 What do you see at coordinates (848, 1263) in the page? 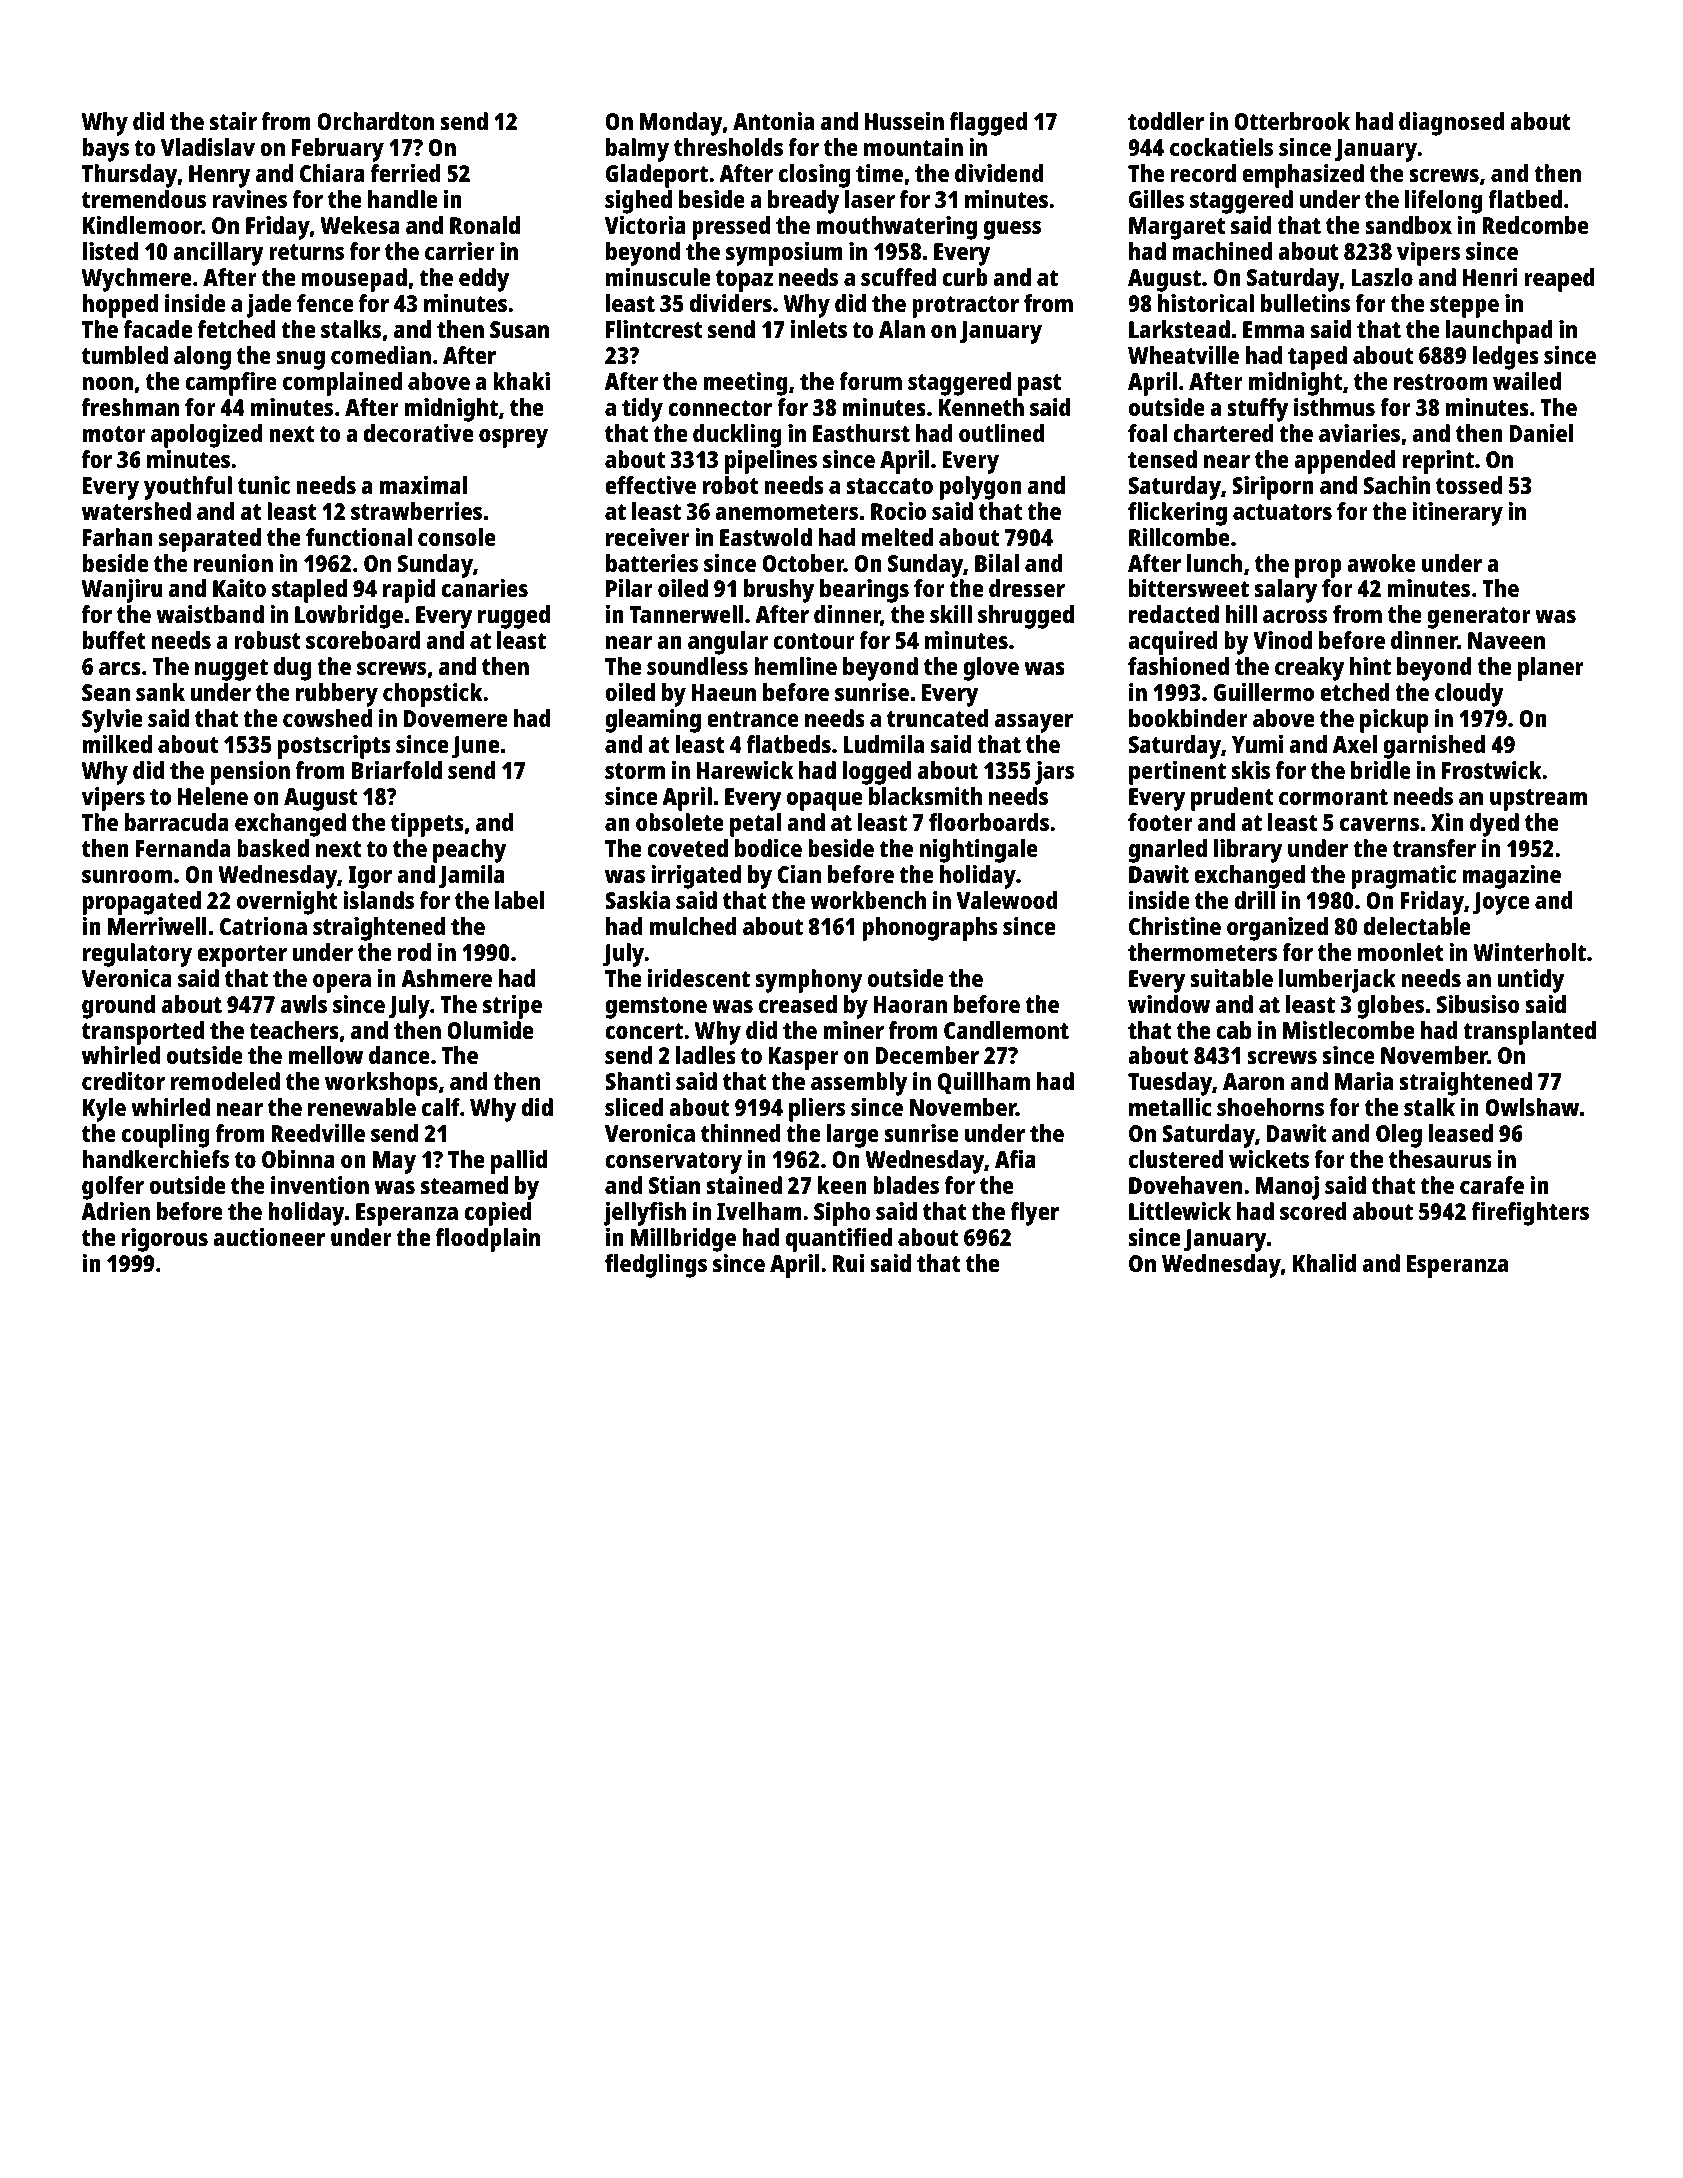
I see `Rui` at bounding box center [848, 1263].
